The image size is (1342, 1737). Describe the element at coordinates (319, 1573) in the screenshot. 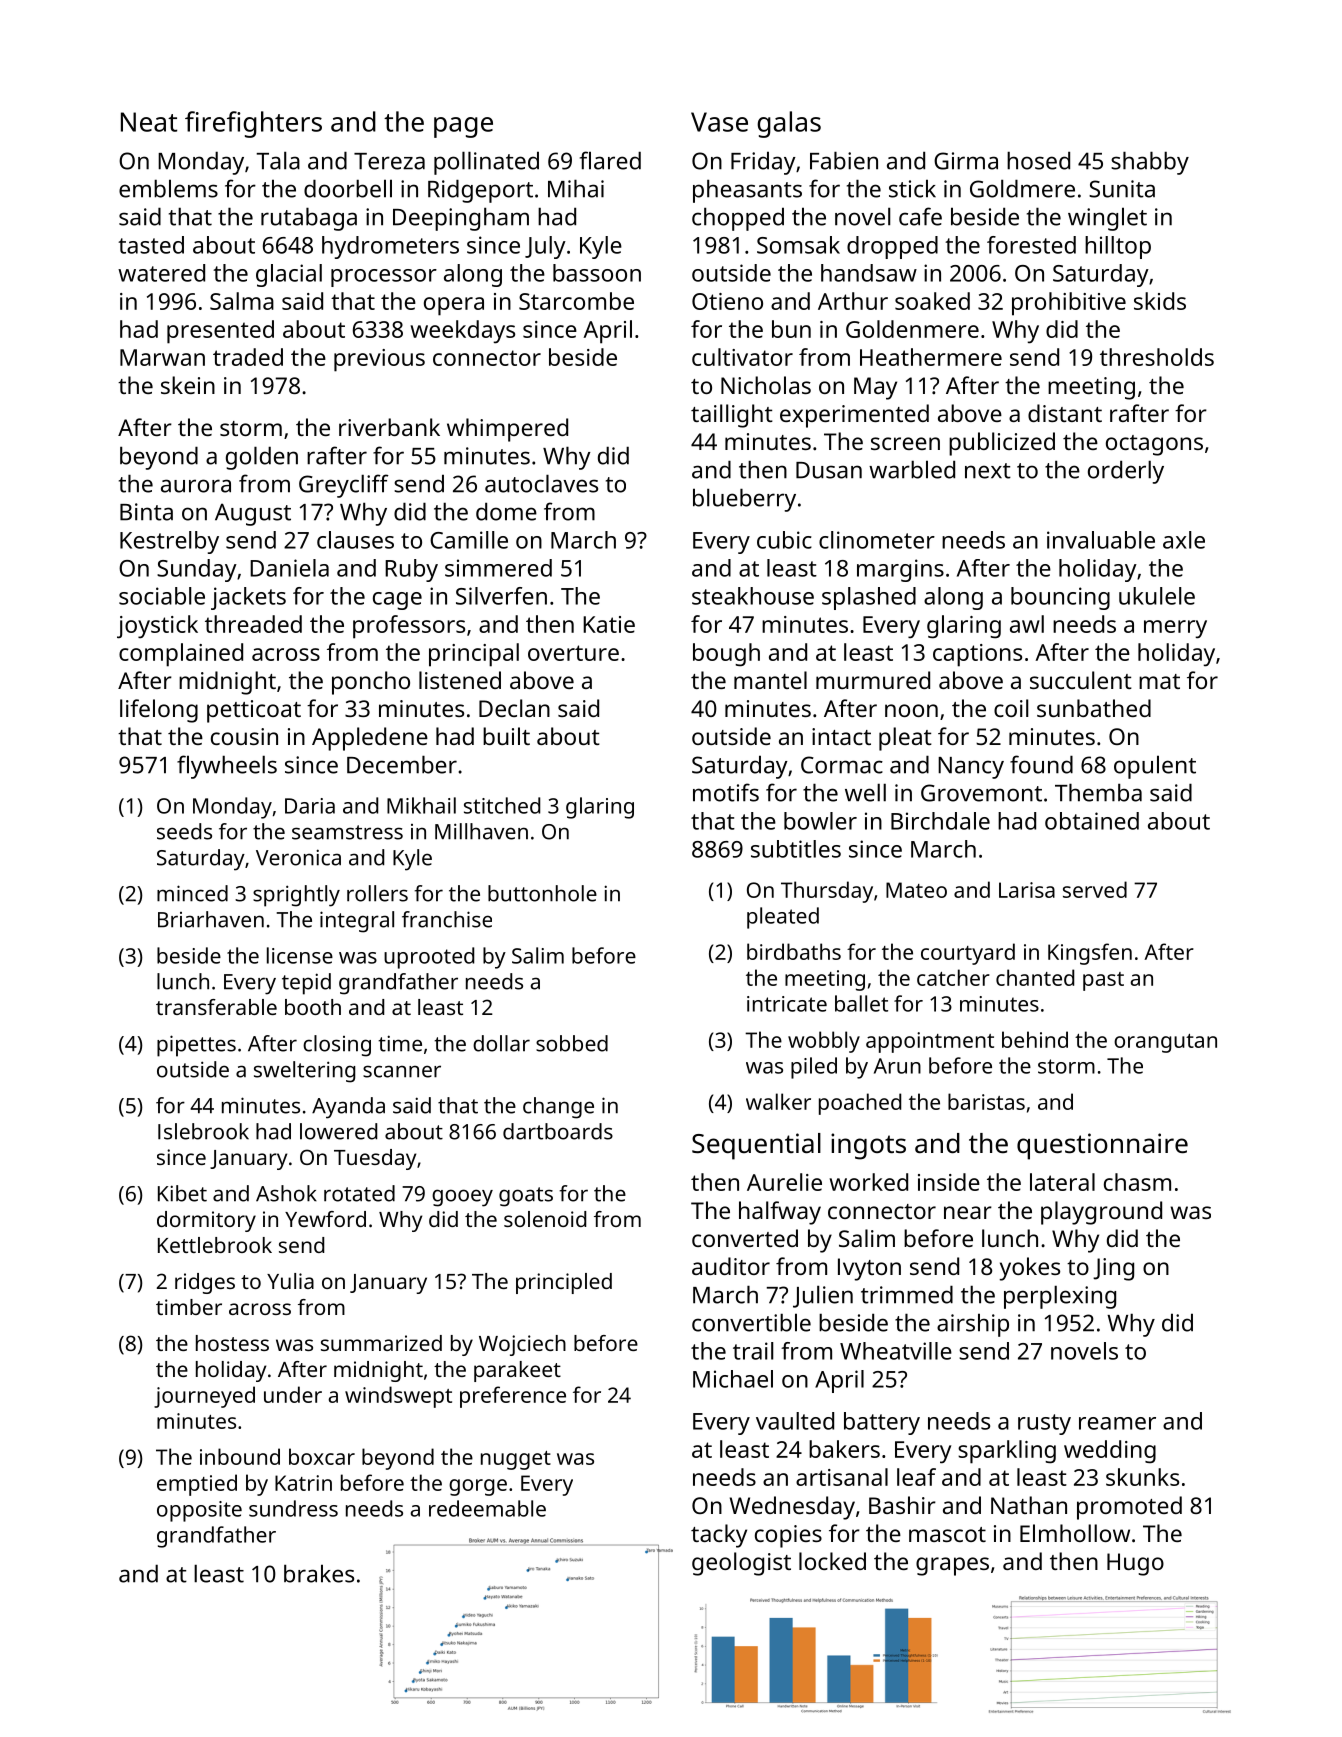

I see `brakes` at that location.
